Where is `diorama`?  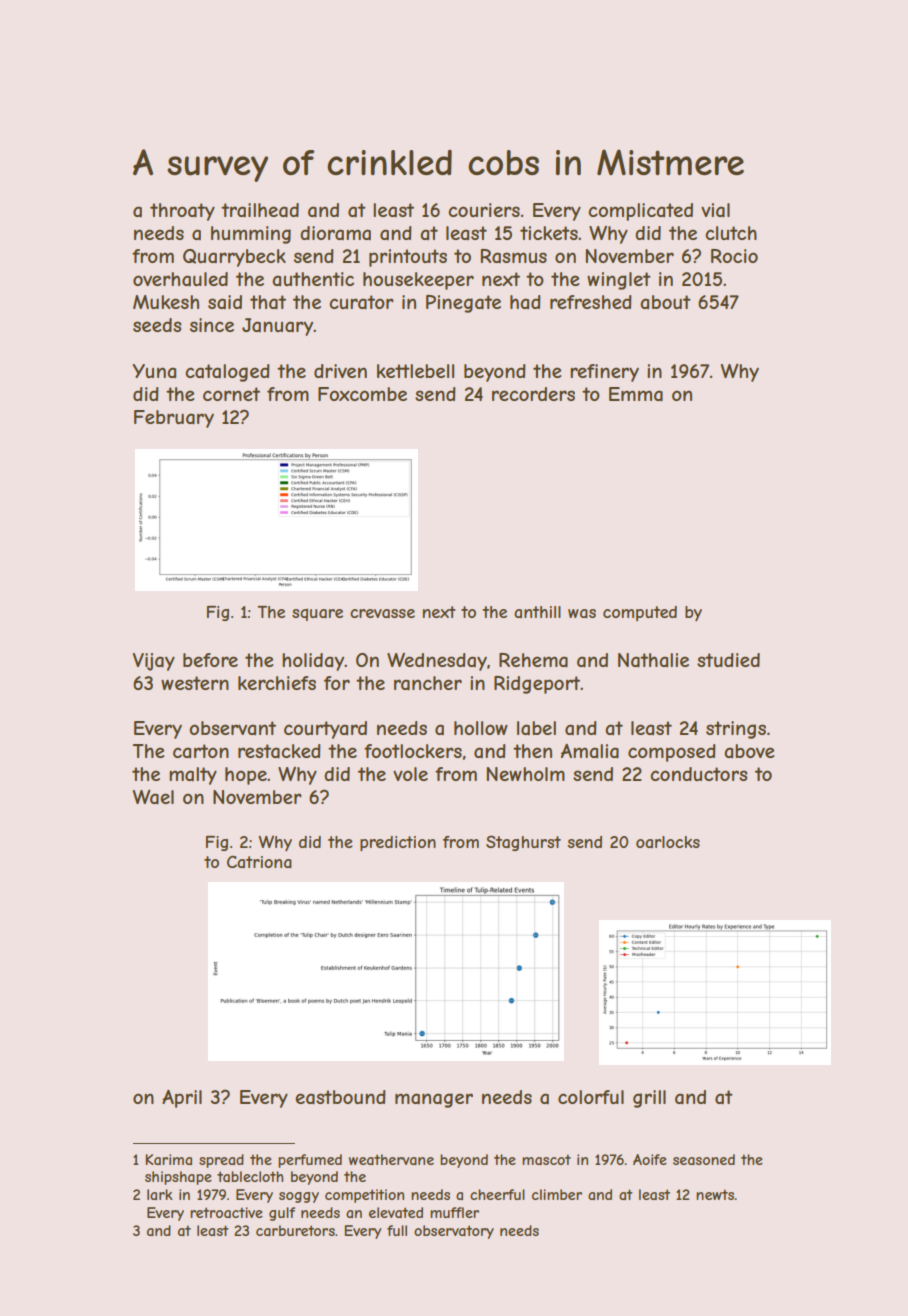
diorama is located at coordinates (335, 233).
